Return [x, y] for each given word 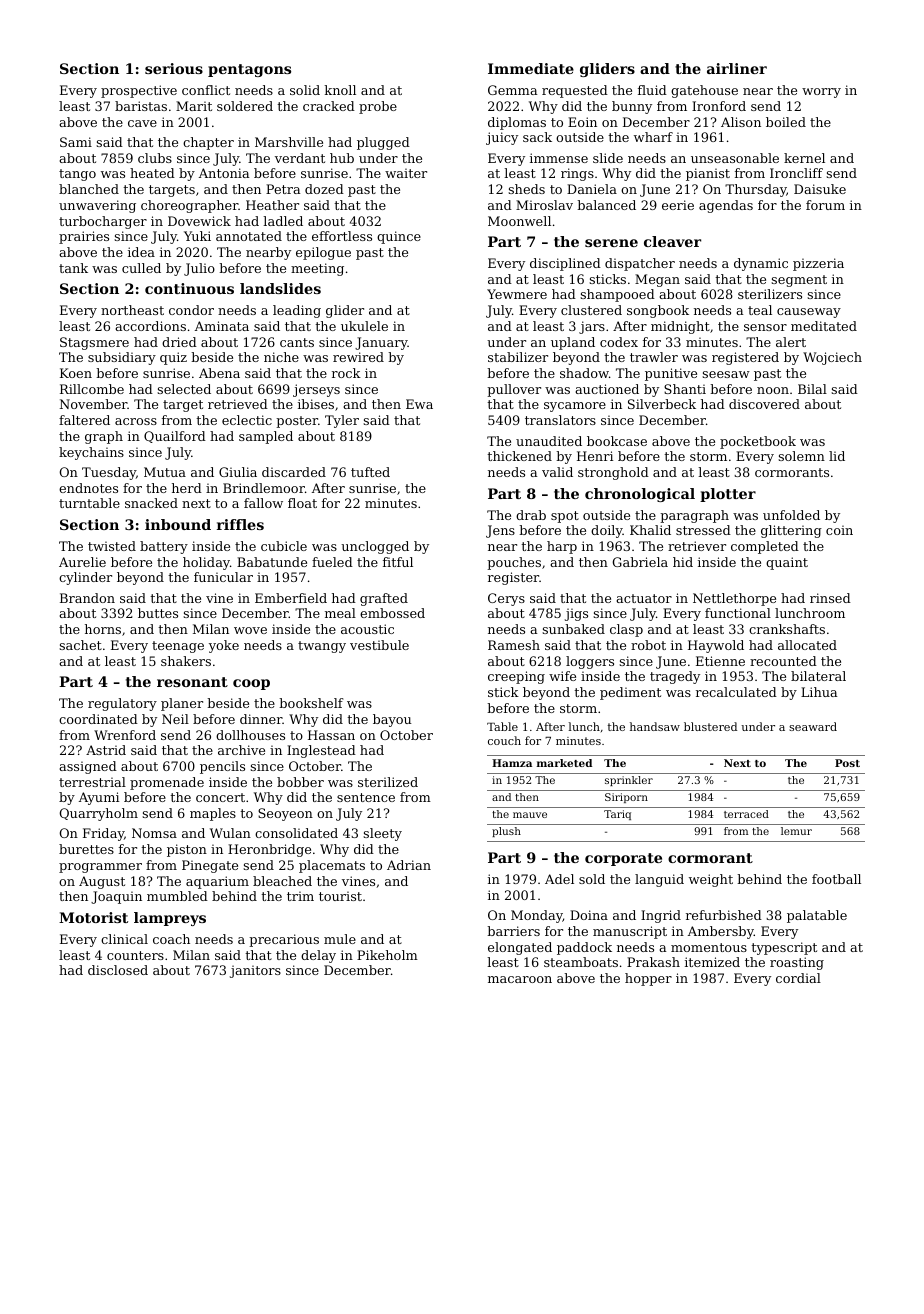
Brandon [87, 598]
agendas [726, 206]
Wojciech [832, 358]
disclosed [118, 970]
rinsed [830, 598]
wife [562, 676]
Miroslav [544, 205]
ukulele [364, 326]
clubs [155, 158]
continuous [189, 288]
